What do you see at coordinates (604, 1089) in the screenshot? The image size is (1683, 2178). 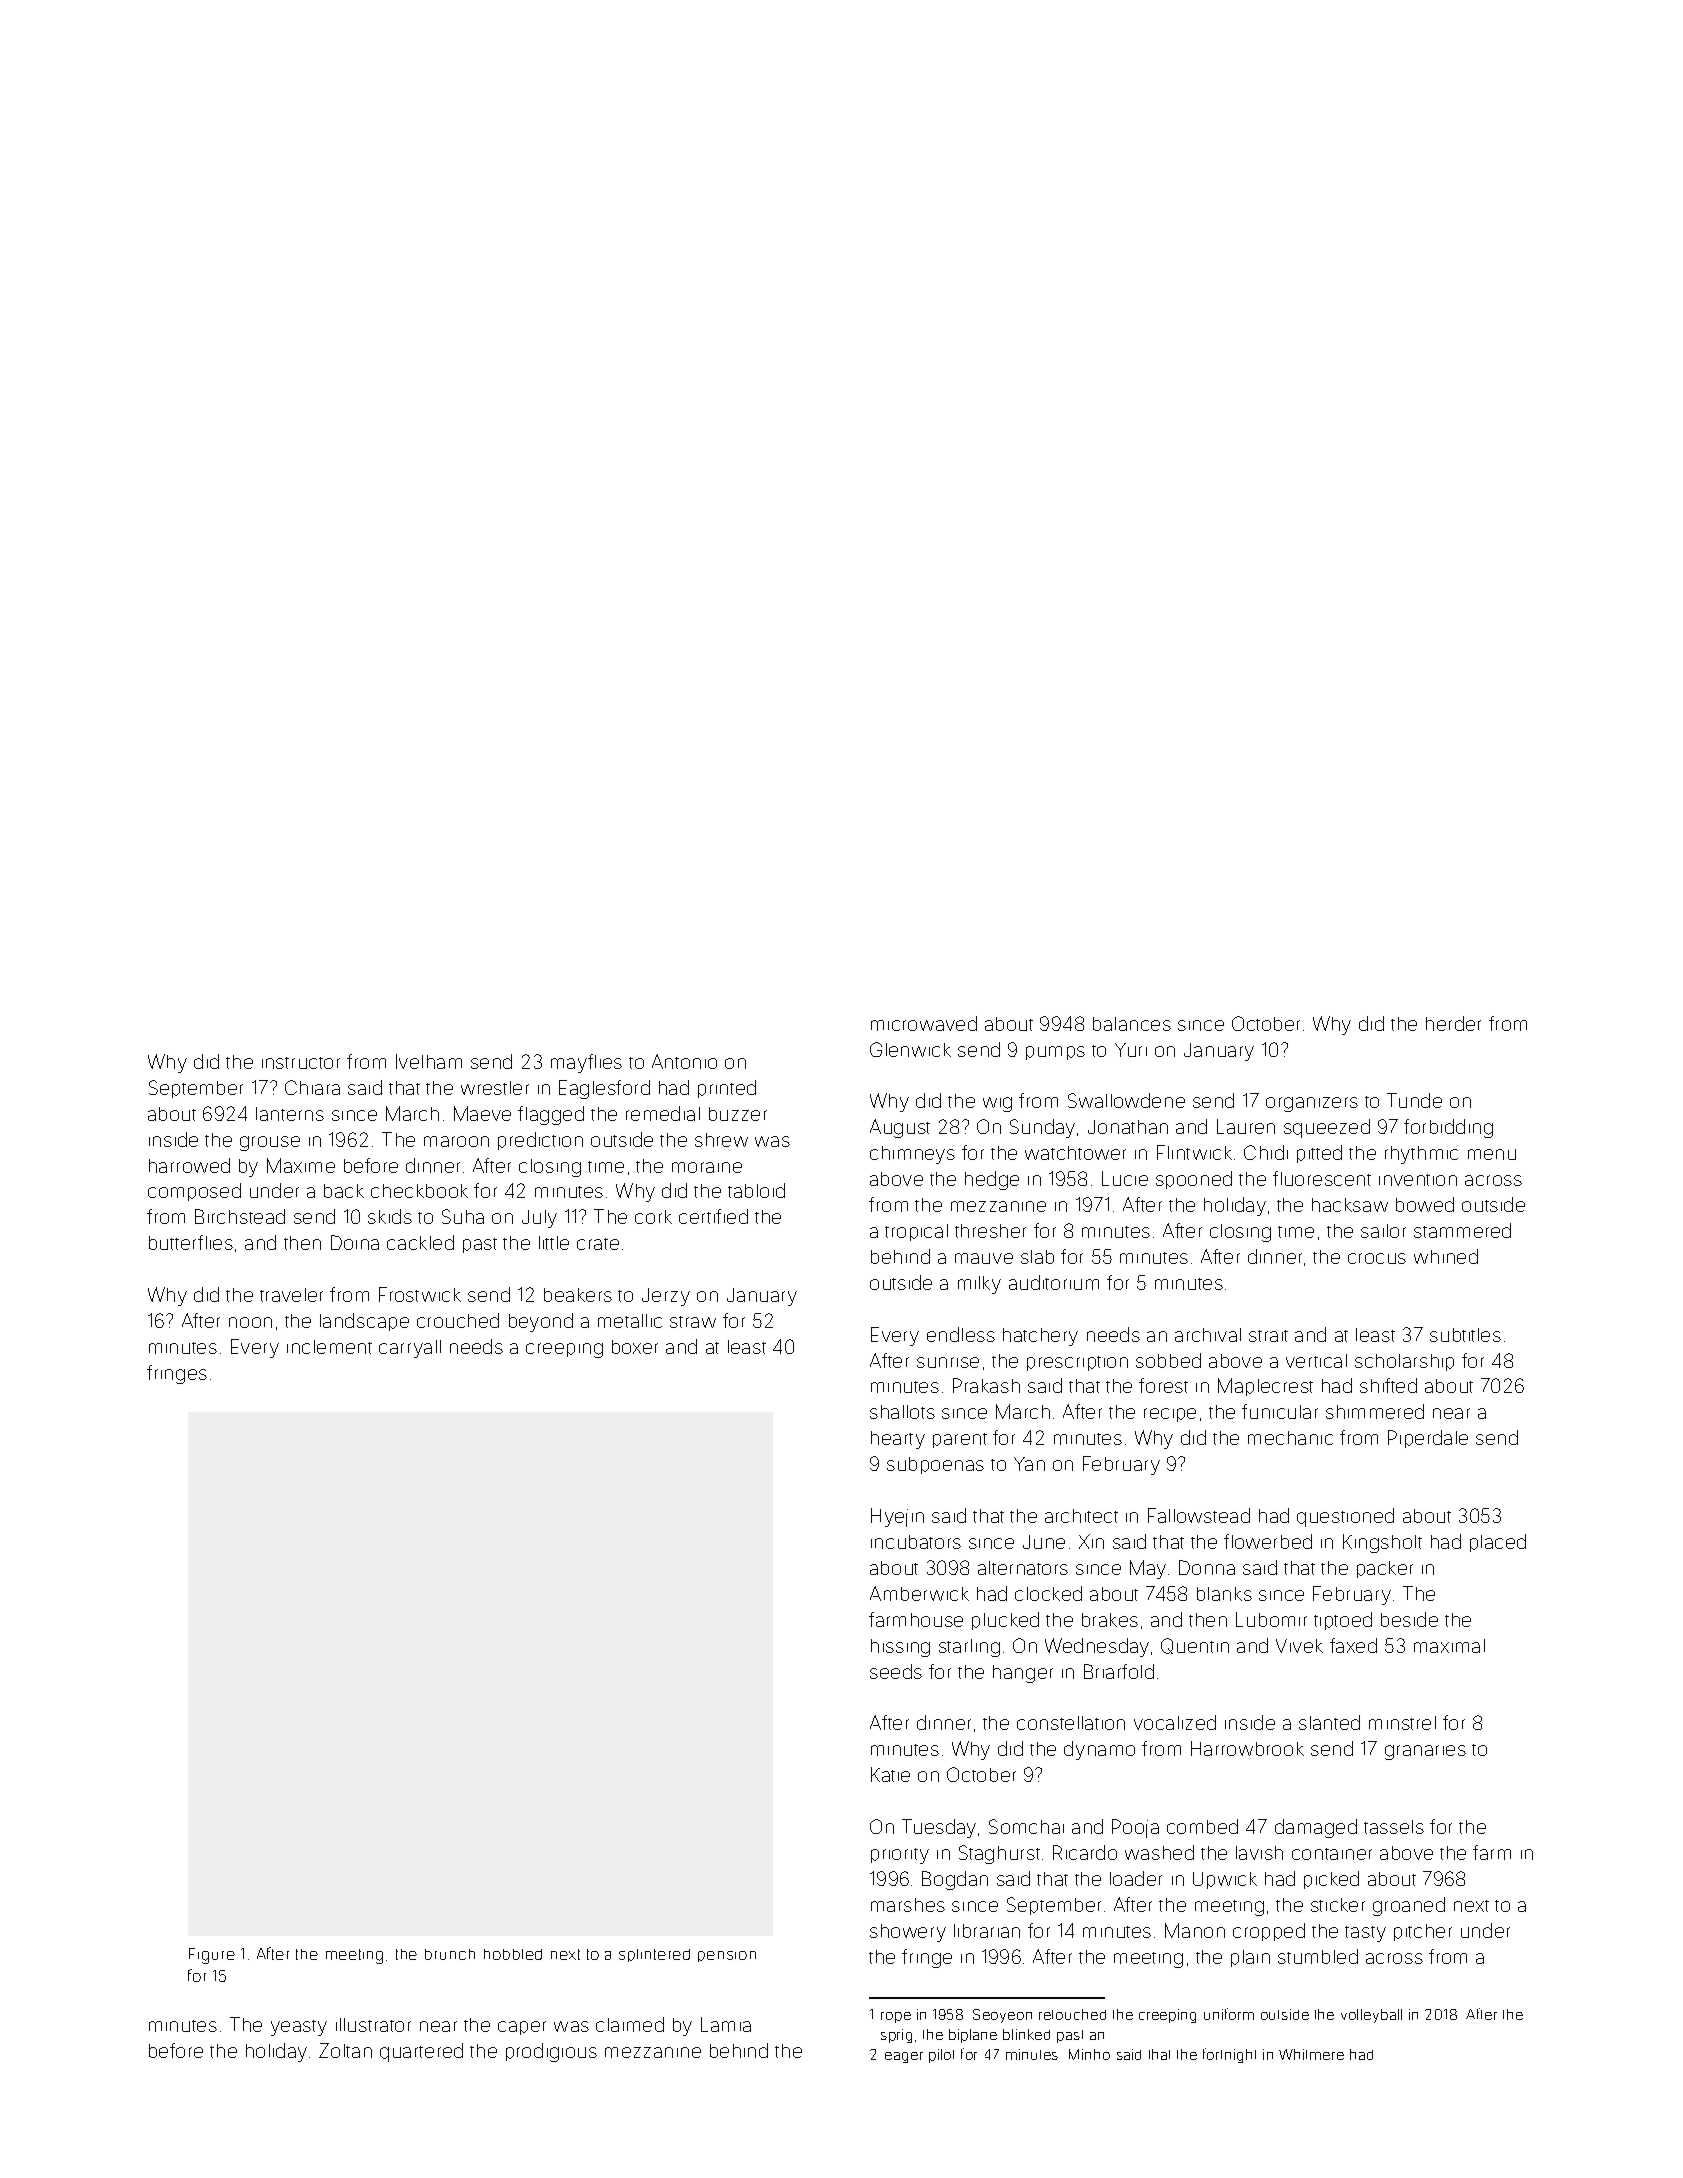 I see `Eaglesford` at bounding box center [604, 1089].
